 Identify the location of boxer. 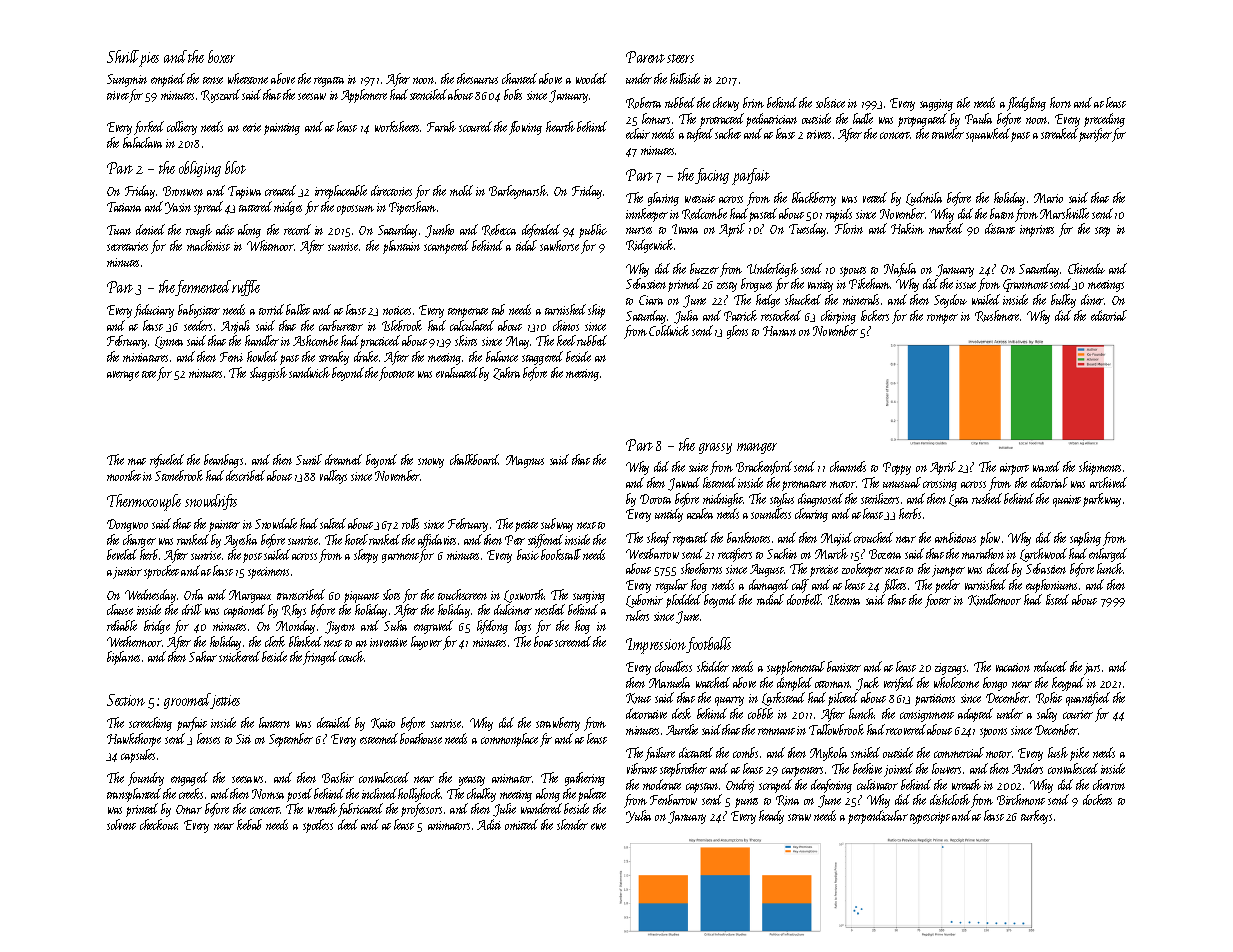
(221, 56).
